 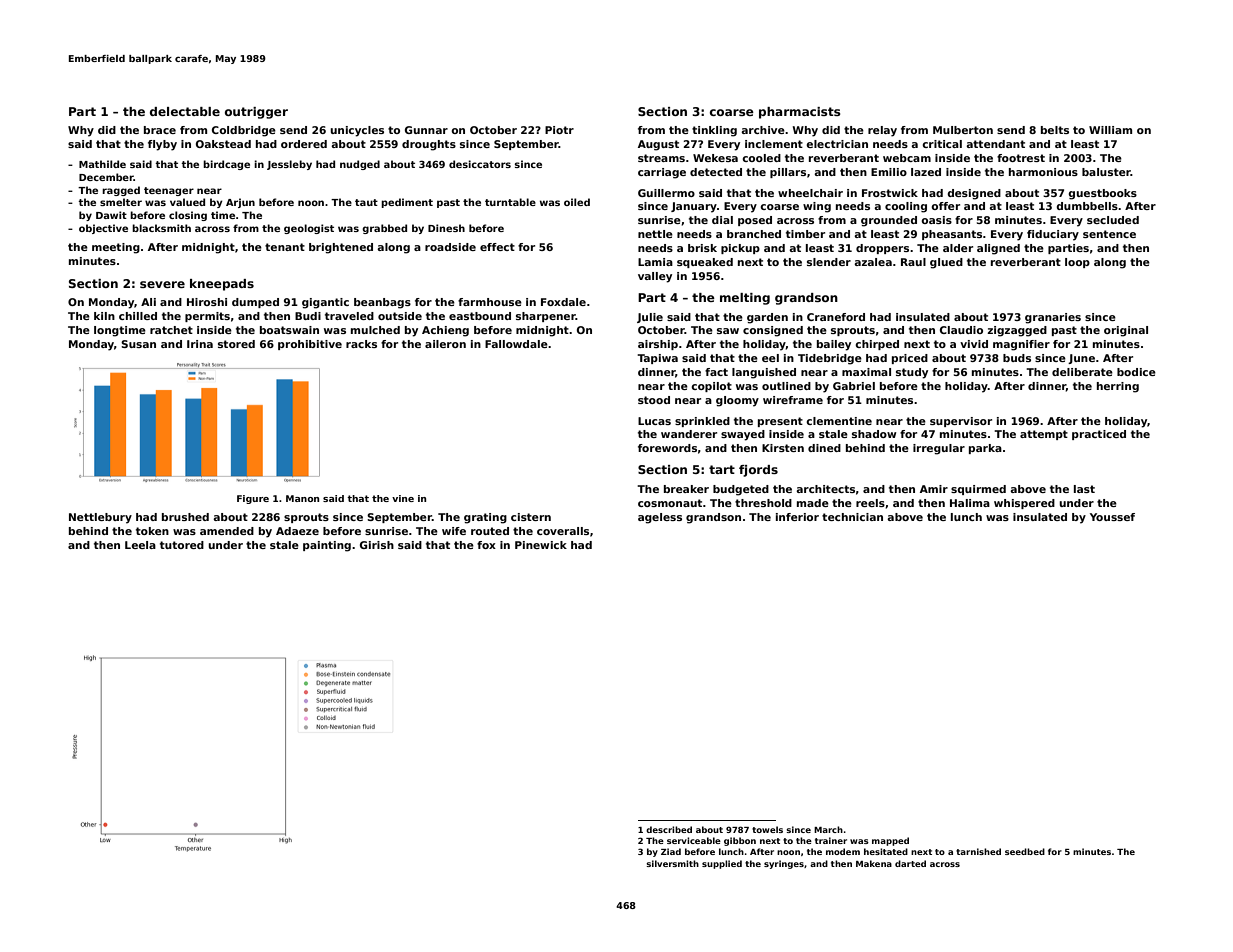 I want to click on parka, so click(x=985, y=449).
